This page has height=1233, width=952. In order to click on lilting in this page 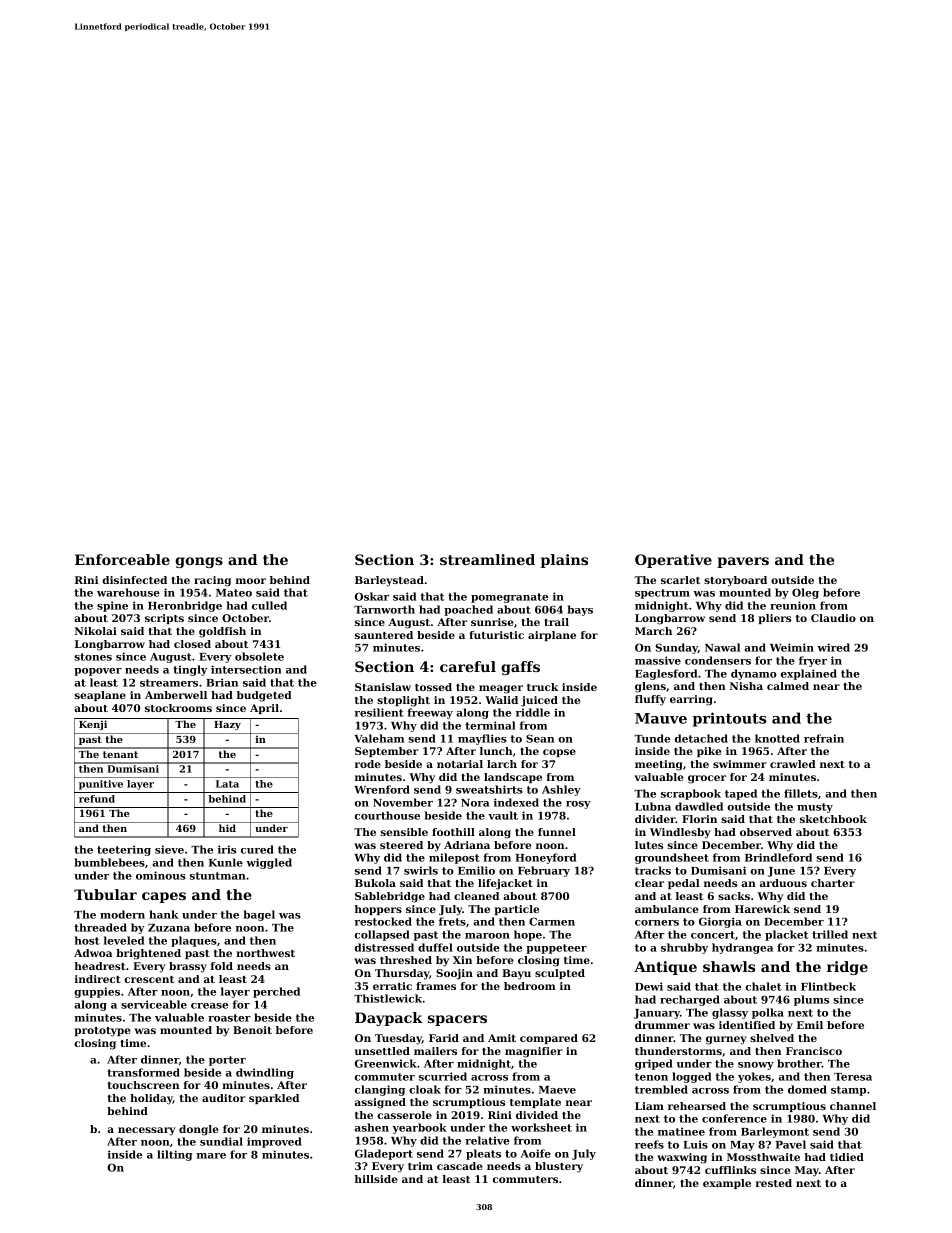, I will do `click(174, 1155)`.
